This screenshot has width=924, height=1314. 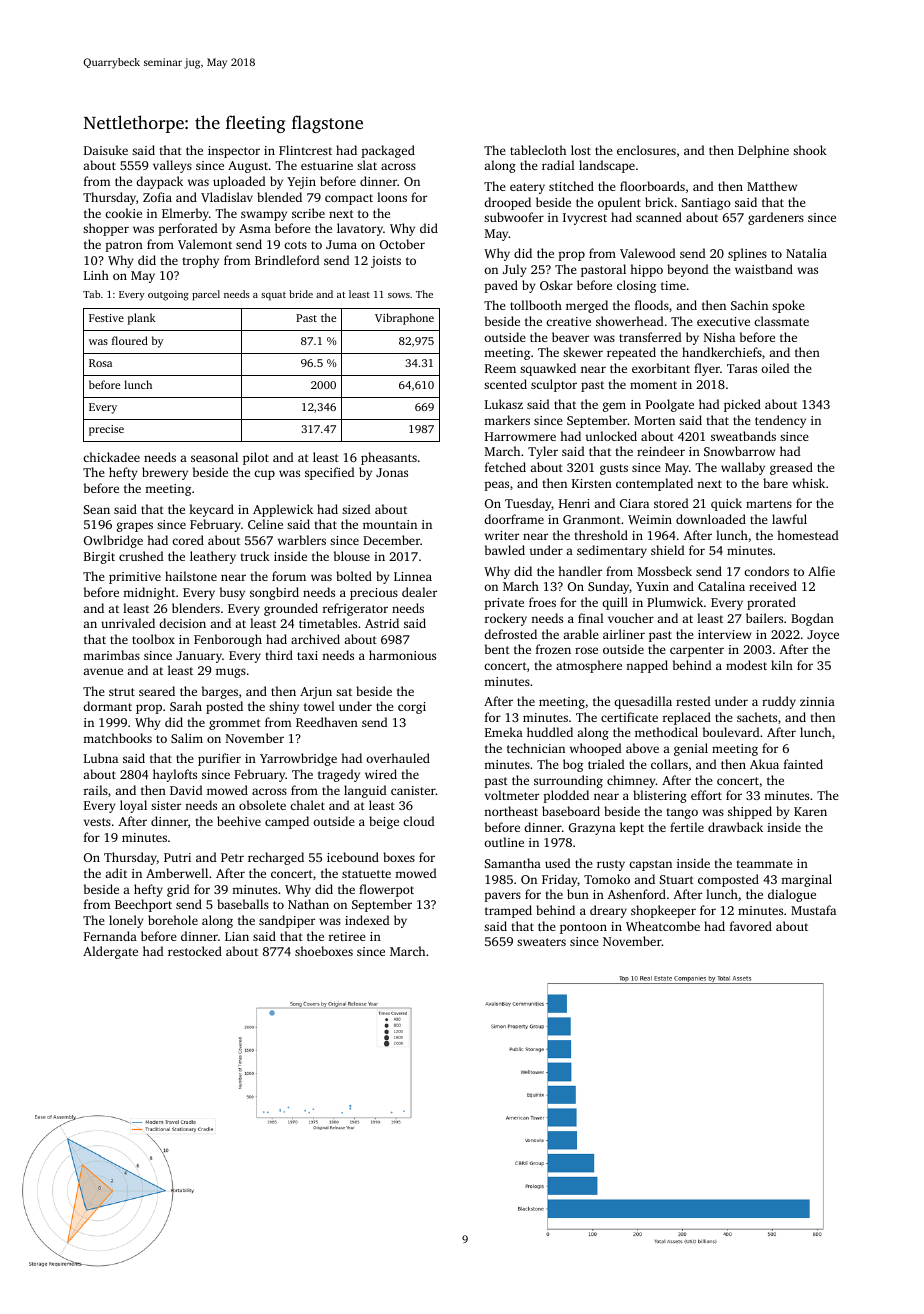 I want to click on shield, so click(x=668, y=550).
